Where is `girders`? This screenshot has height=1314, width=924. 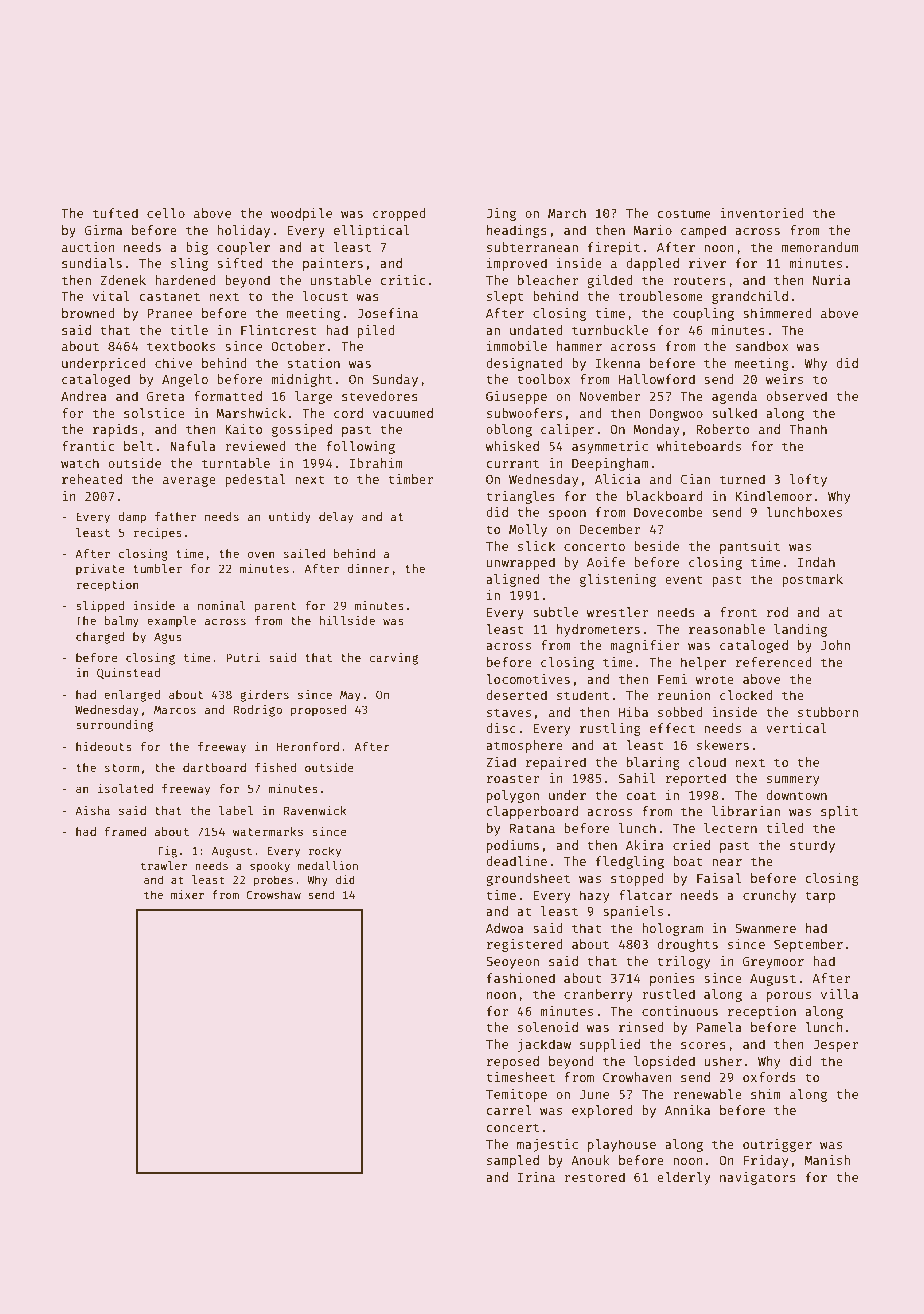
girders is located at coordinates (264, 696).
